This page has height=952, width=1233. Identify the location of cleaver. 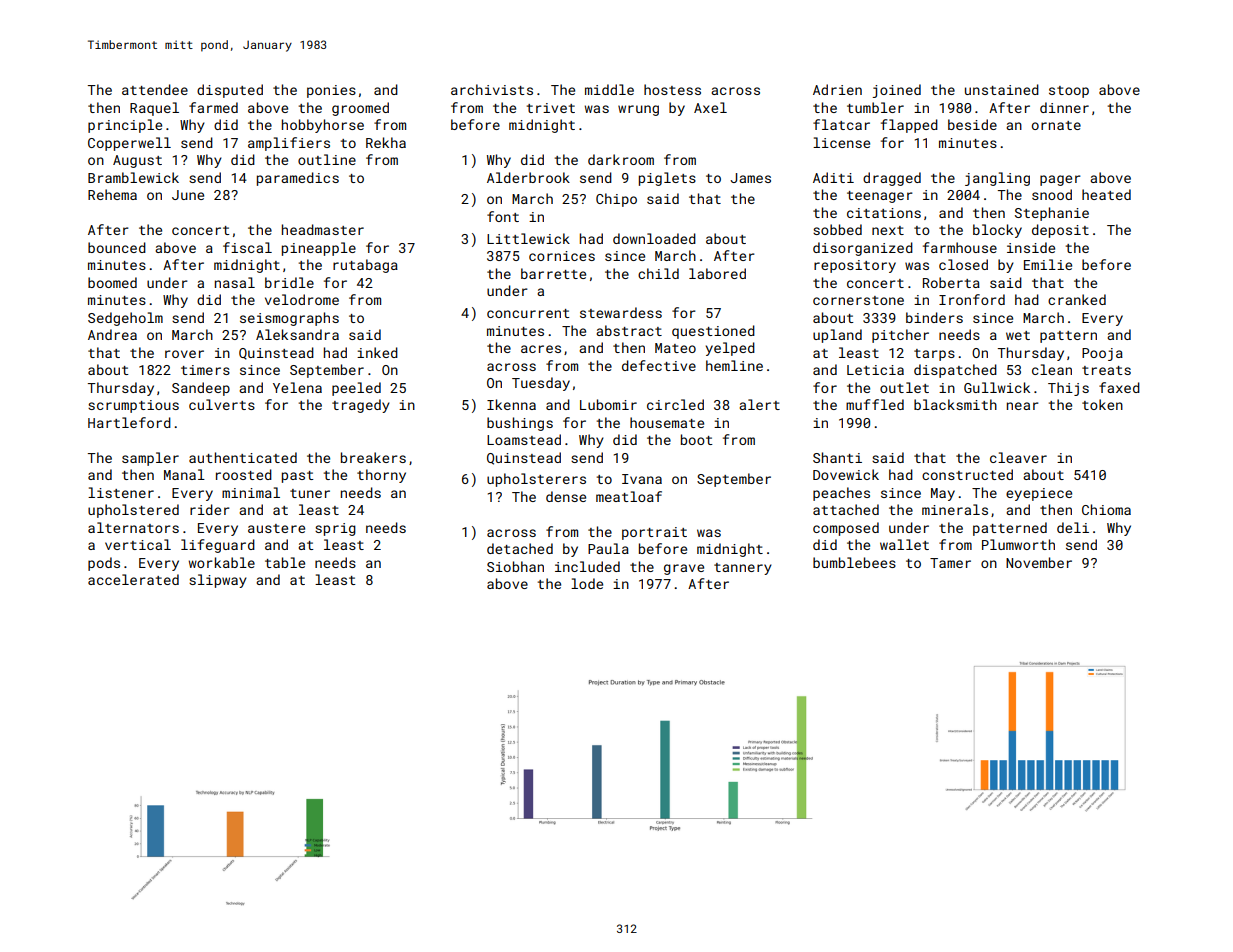
(1018, 457).
